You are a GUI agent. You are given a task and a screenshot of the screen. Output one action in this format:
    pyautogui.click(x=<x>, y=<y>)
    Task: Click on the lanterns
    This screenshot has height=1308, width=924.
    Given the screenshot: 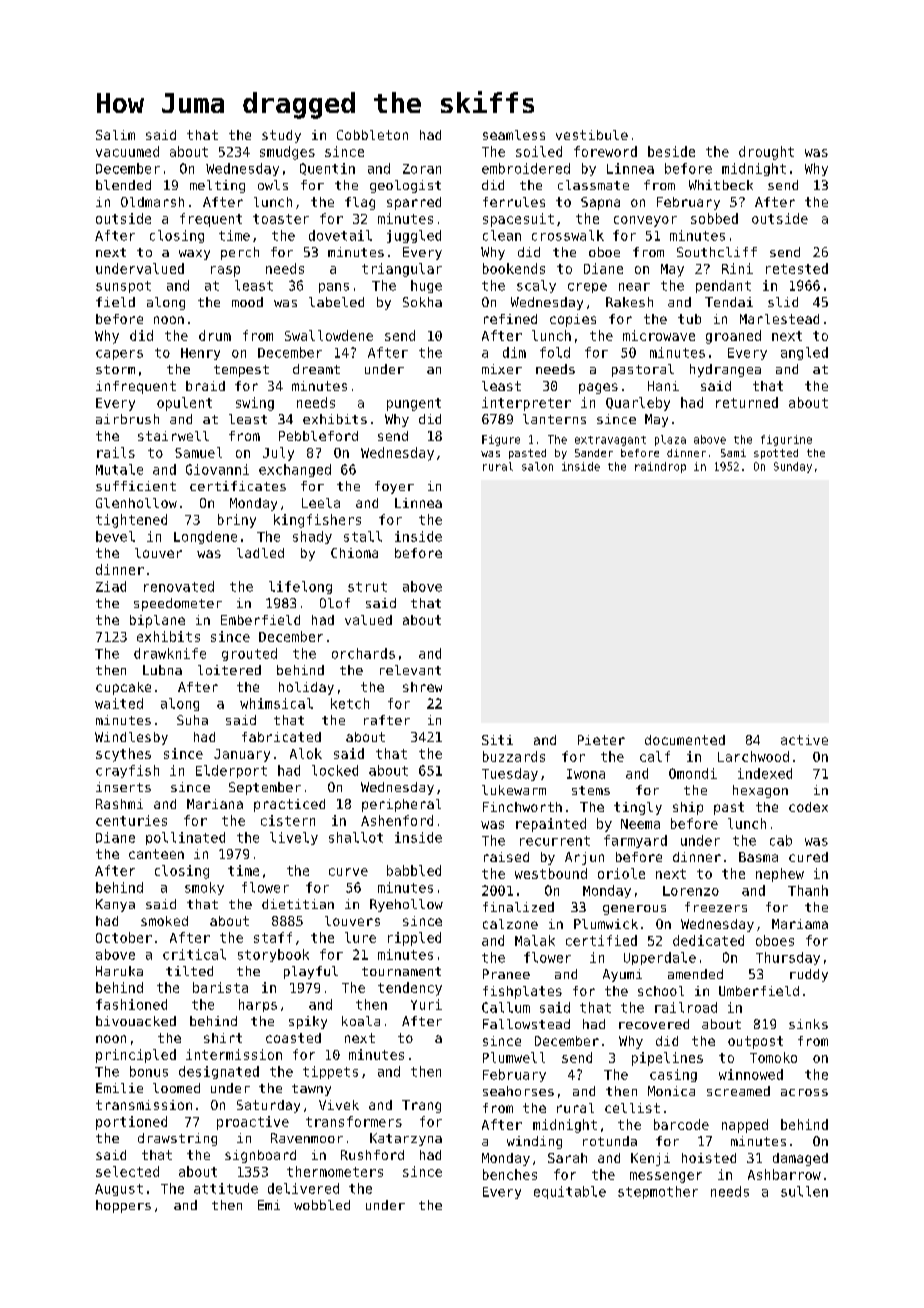 What is the action you would take?
    pyautogui.click(x=554, y=419)
